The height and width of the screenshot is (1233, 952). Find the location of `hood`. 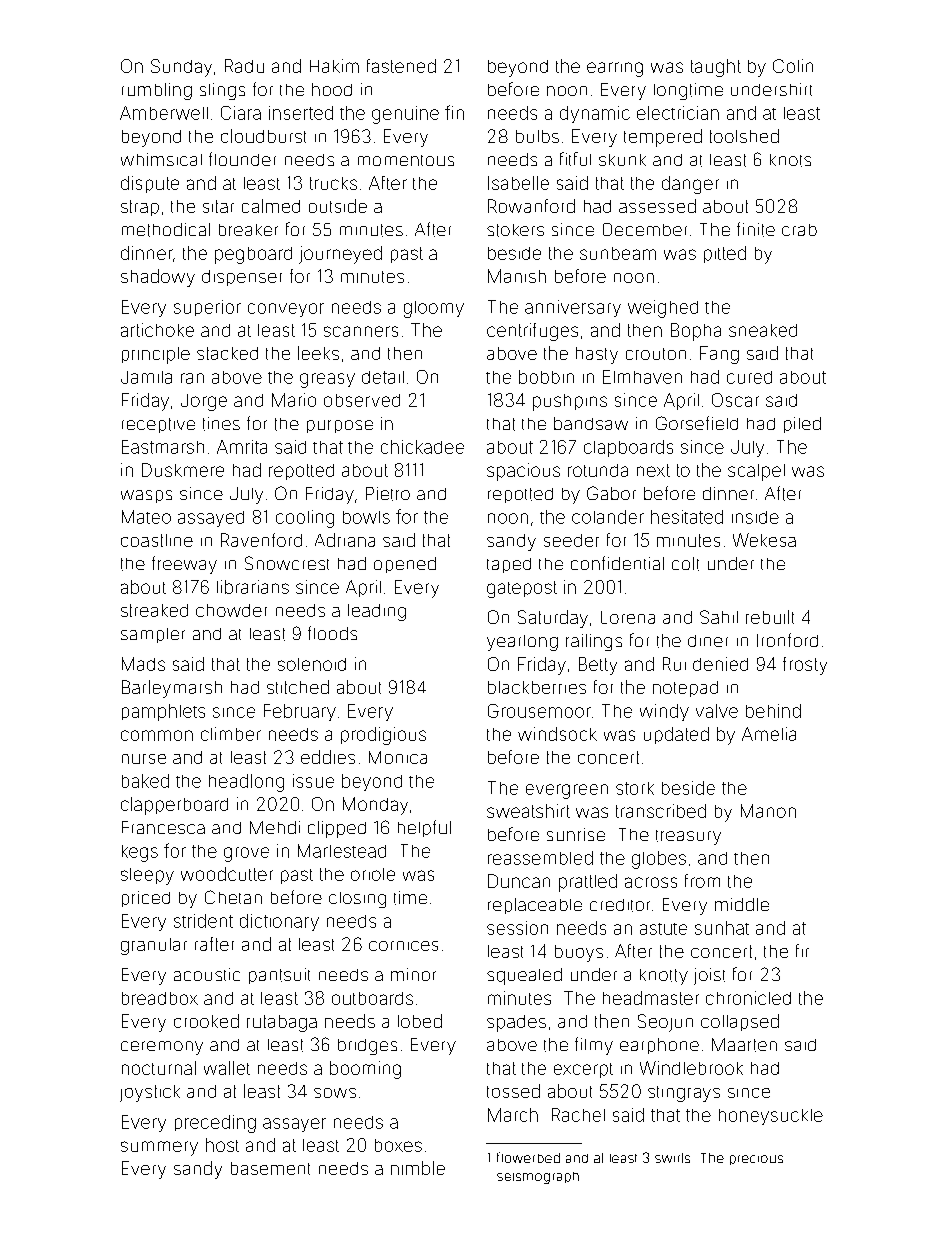

hood is located at coordinates (332, 89).
